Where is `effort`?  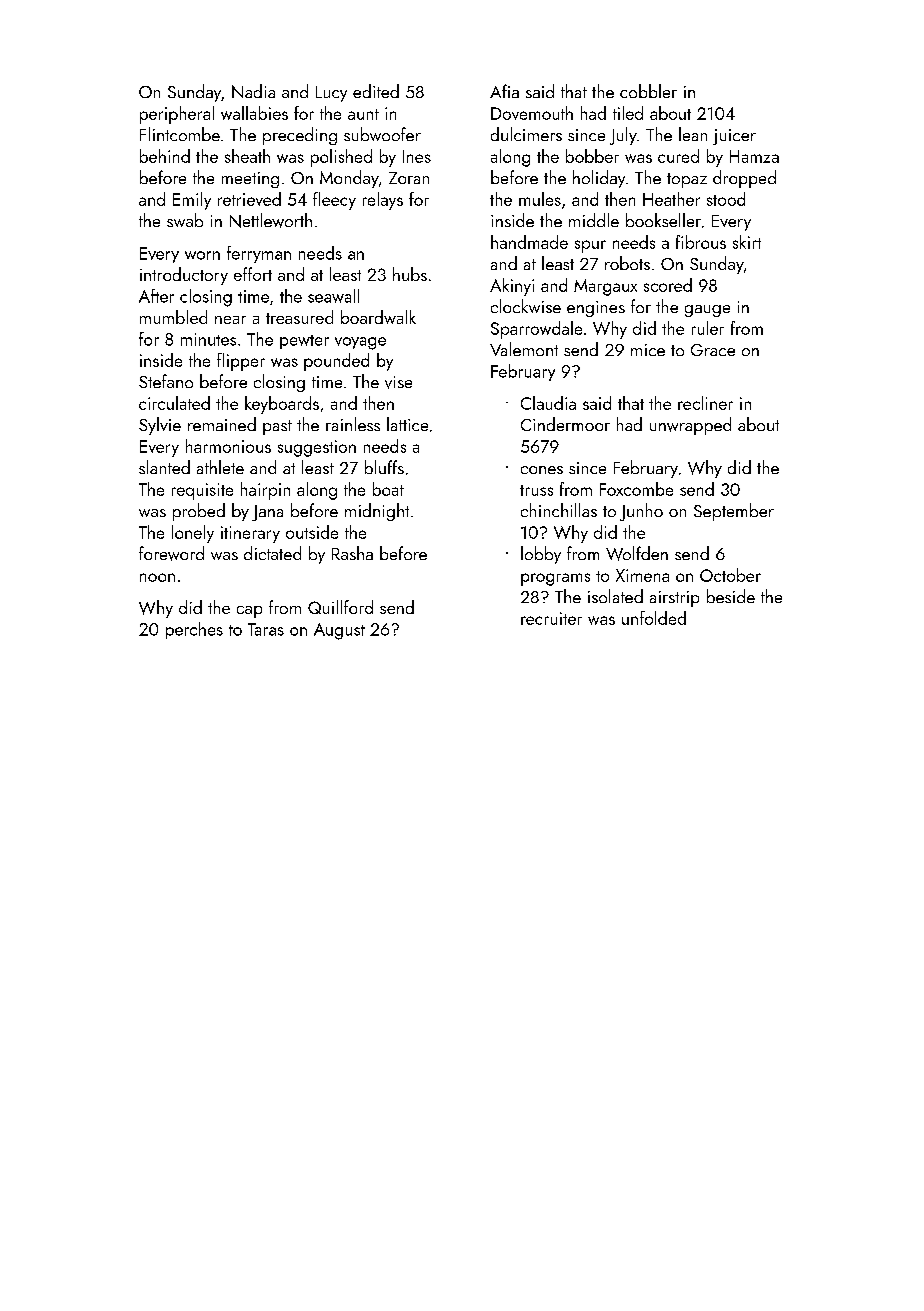
effort is located at coordinates (253, 274).
